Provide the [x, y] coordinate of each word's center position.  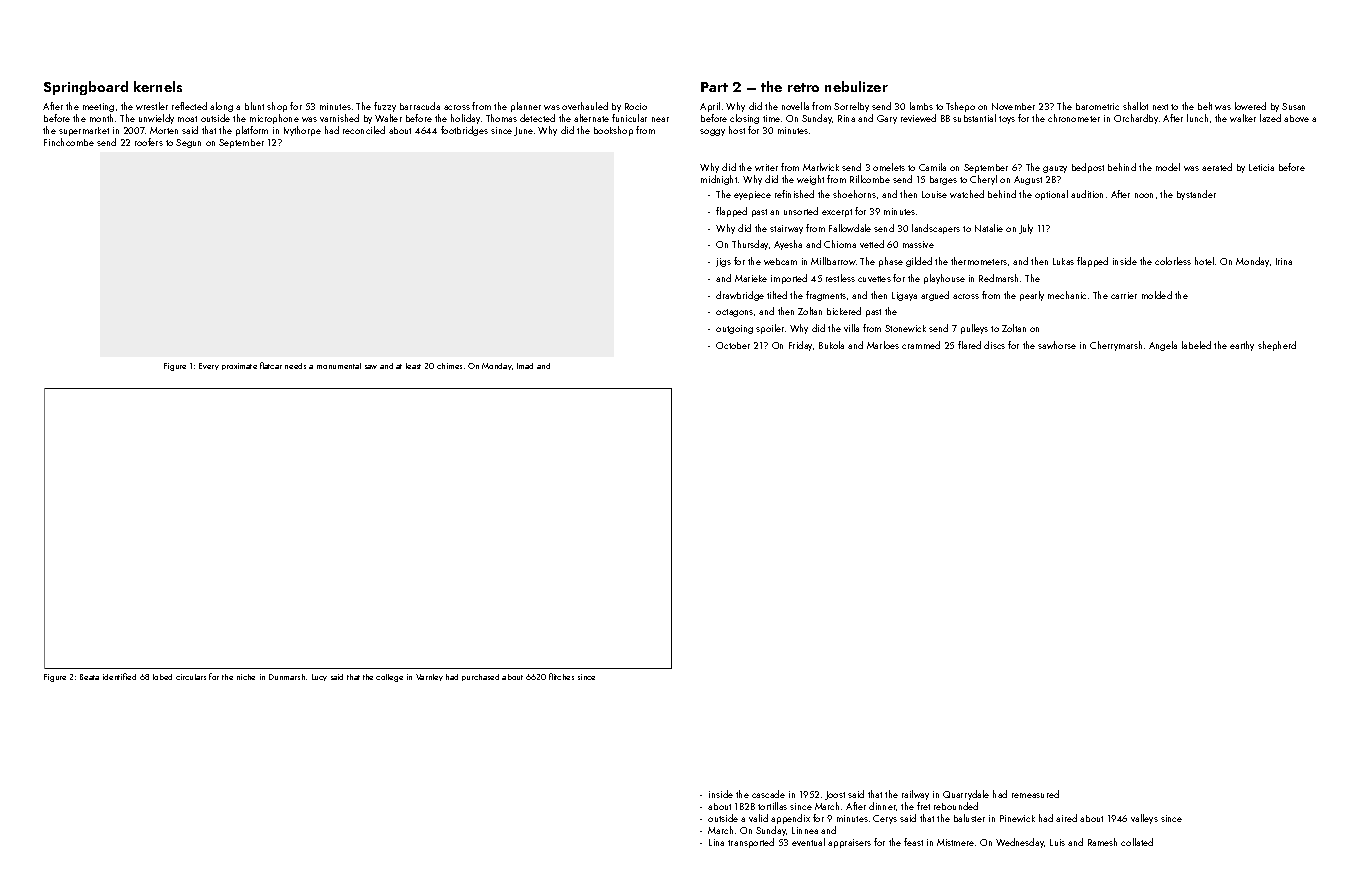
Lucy [319, 677]
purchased [480, 677]
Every [209, 366]
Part [714, 87]
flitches [561, 676]
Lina [716, 842]
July [1026, 229]
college [389, 678]
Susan [1293, 106]
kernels [158, 86]
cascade [768, 794]
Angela [1163, 346]
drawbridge [740, 296]
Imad [525, 366]
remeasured [1035, 794]
